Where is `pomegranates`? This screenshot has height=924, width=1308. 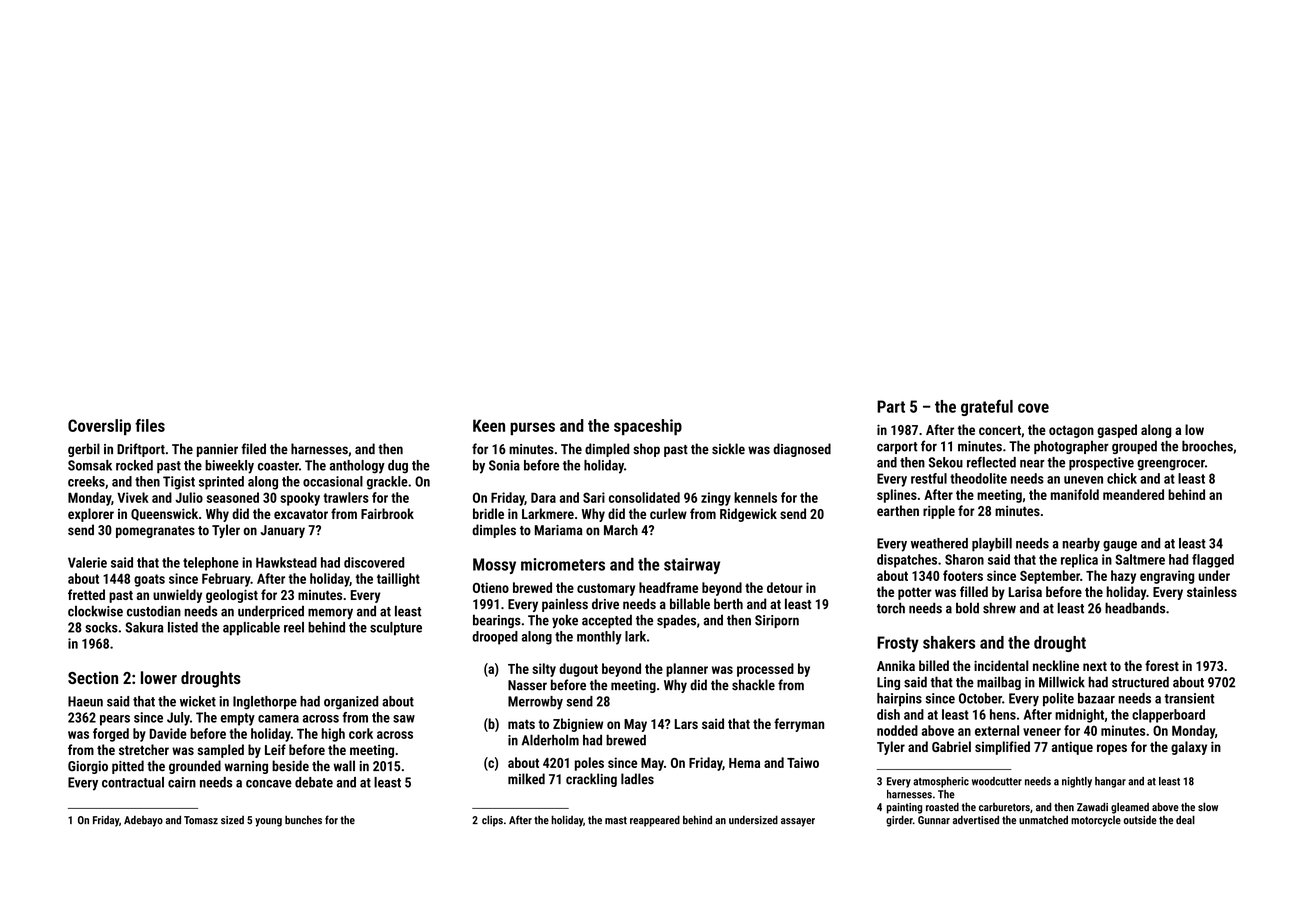 pomegranates is located at coordinates (155, 532).
